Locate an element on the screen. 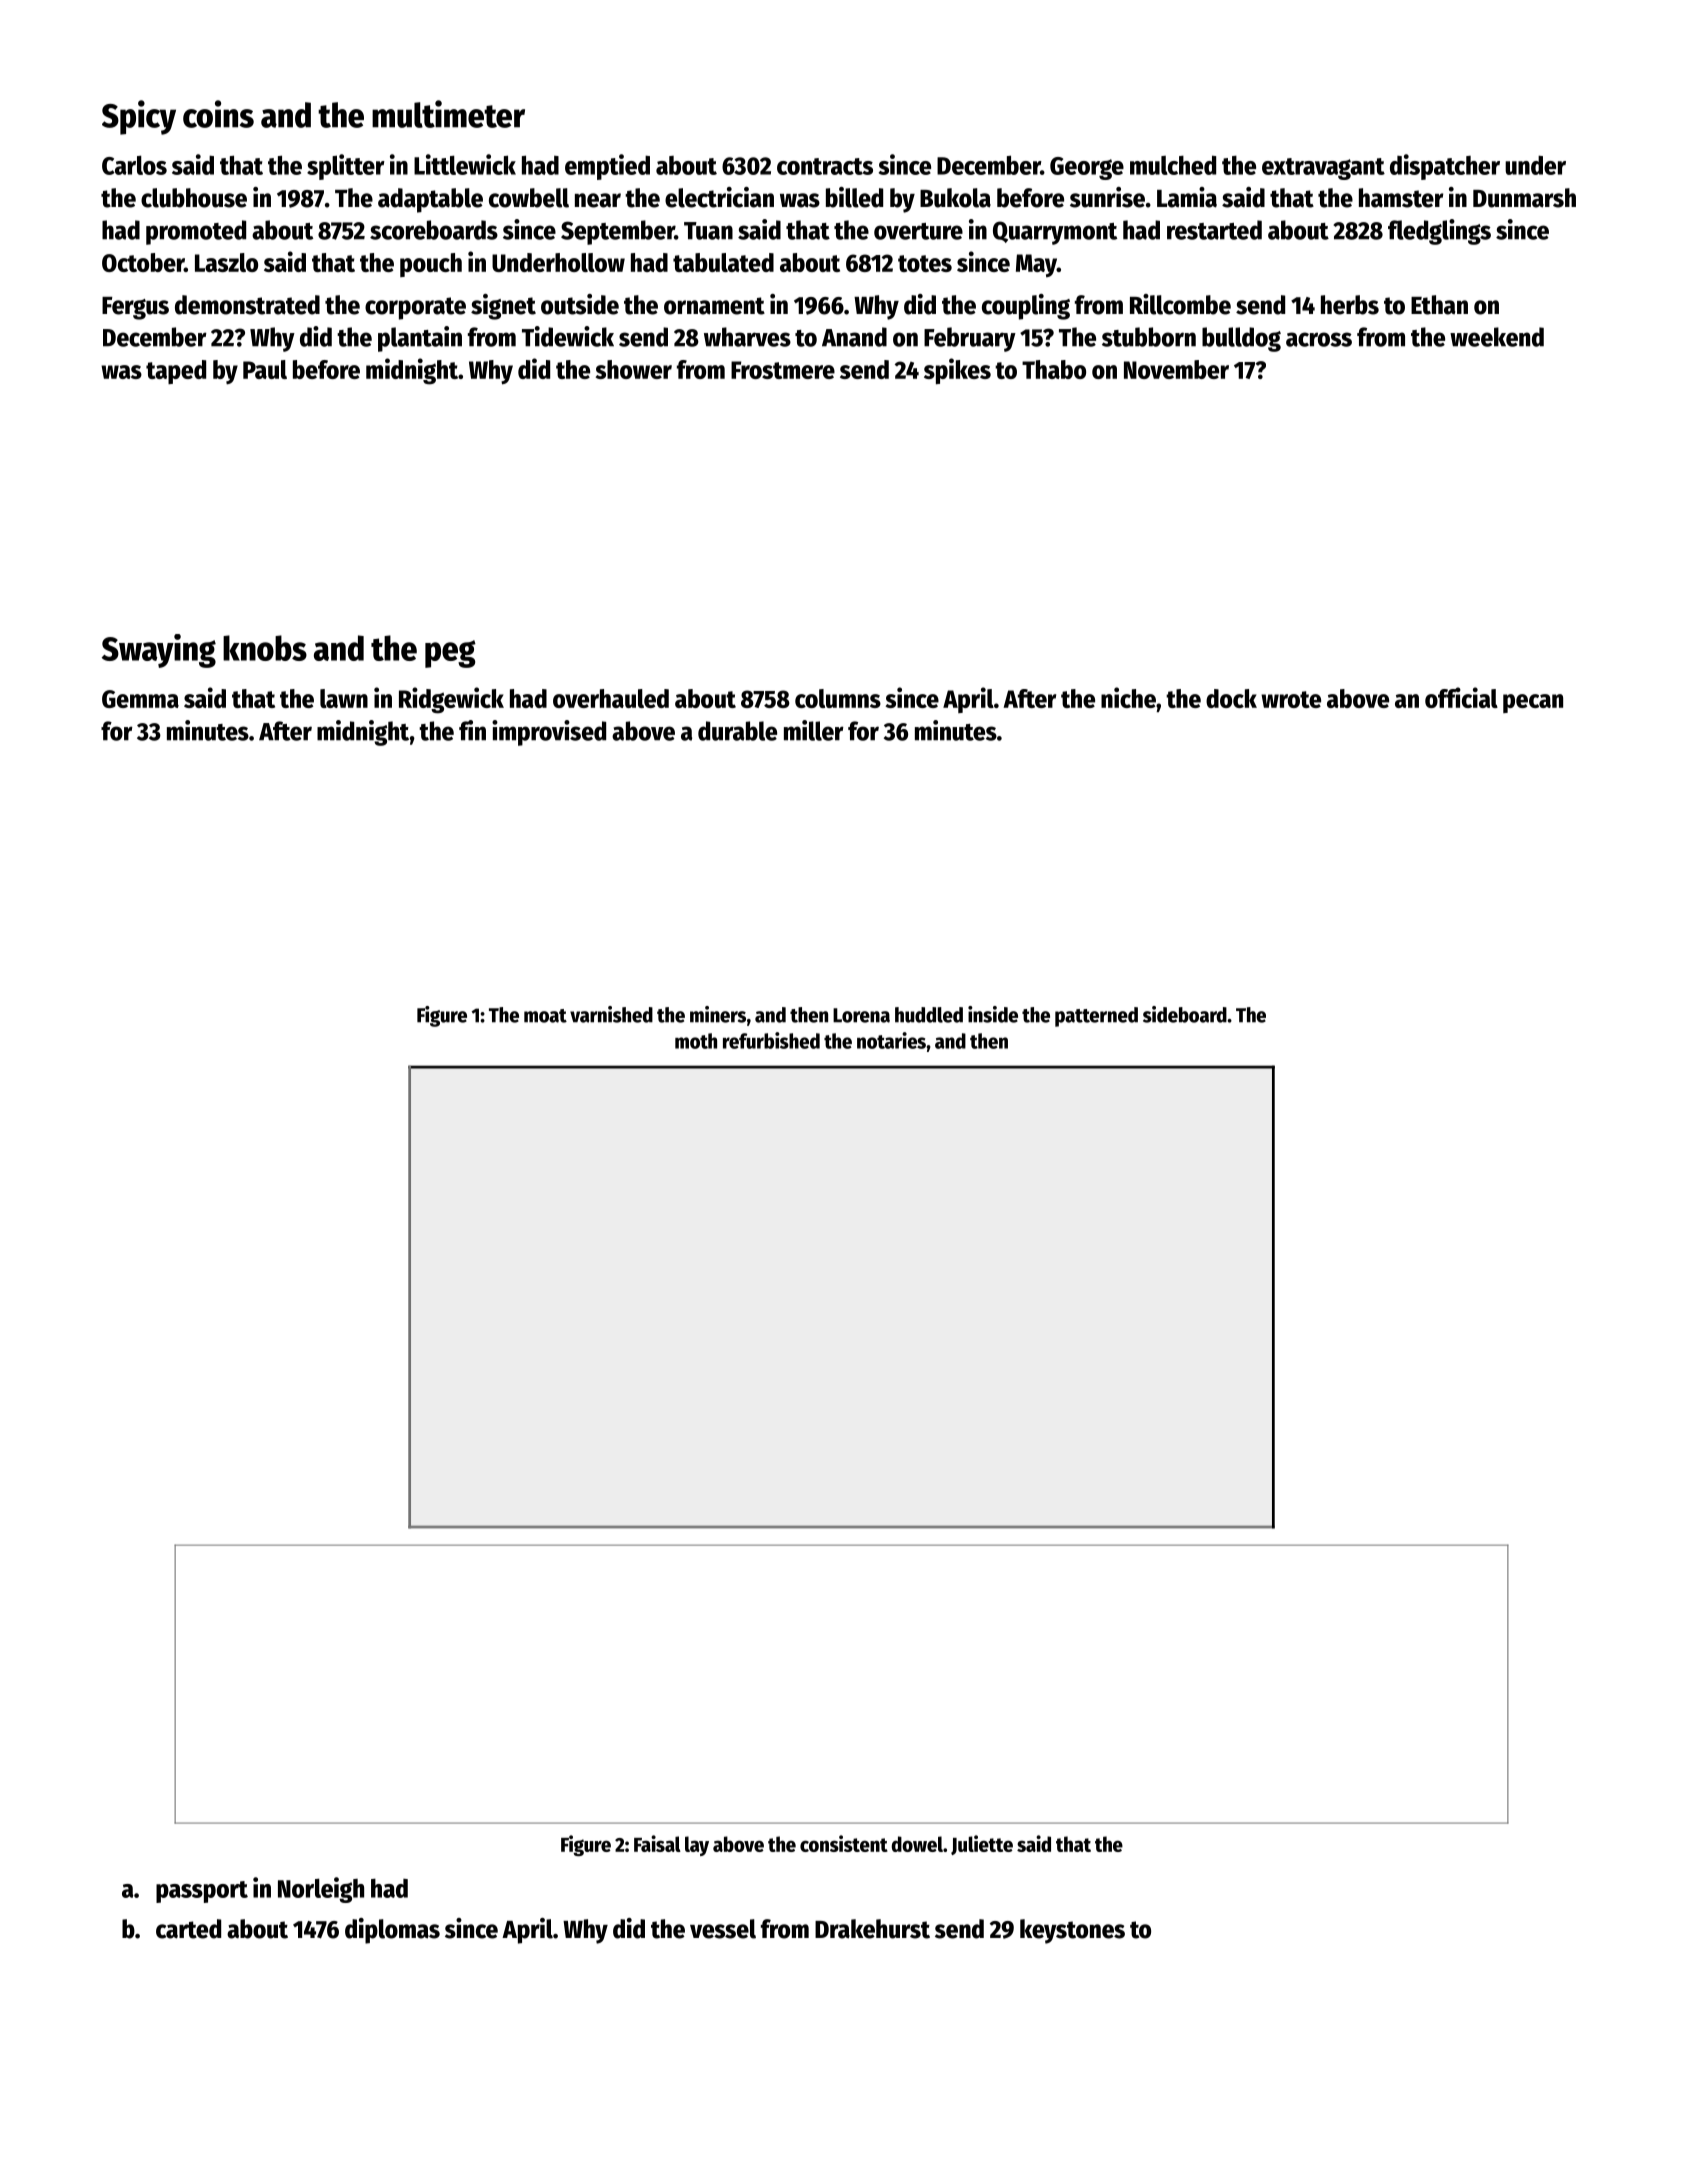 The height and width of the screenshot is (2178, 1683). moat is located at coordinates (545, 1016).
